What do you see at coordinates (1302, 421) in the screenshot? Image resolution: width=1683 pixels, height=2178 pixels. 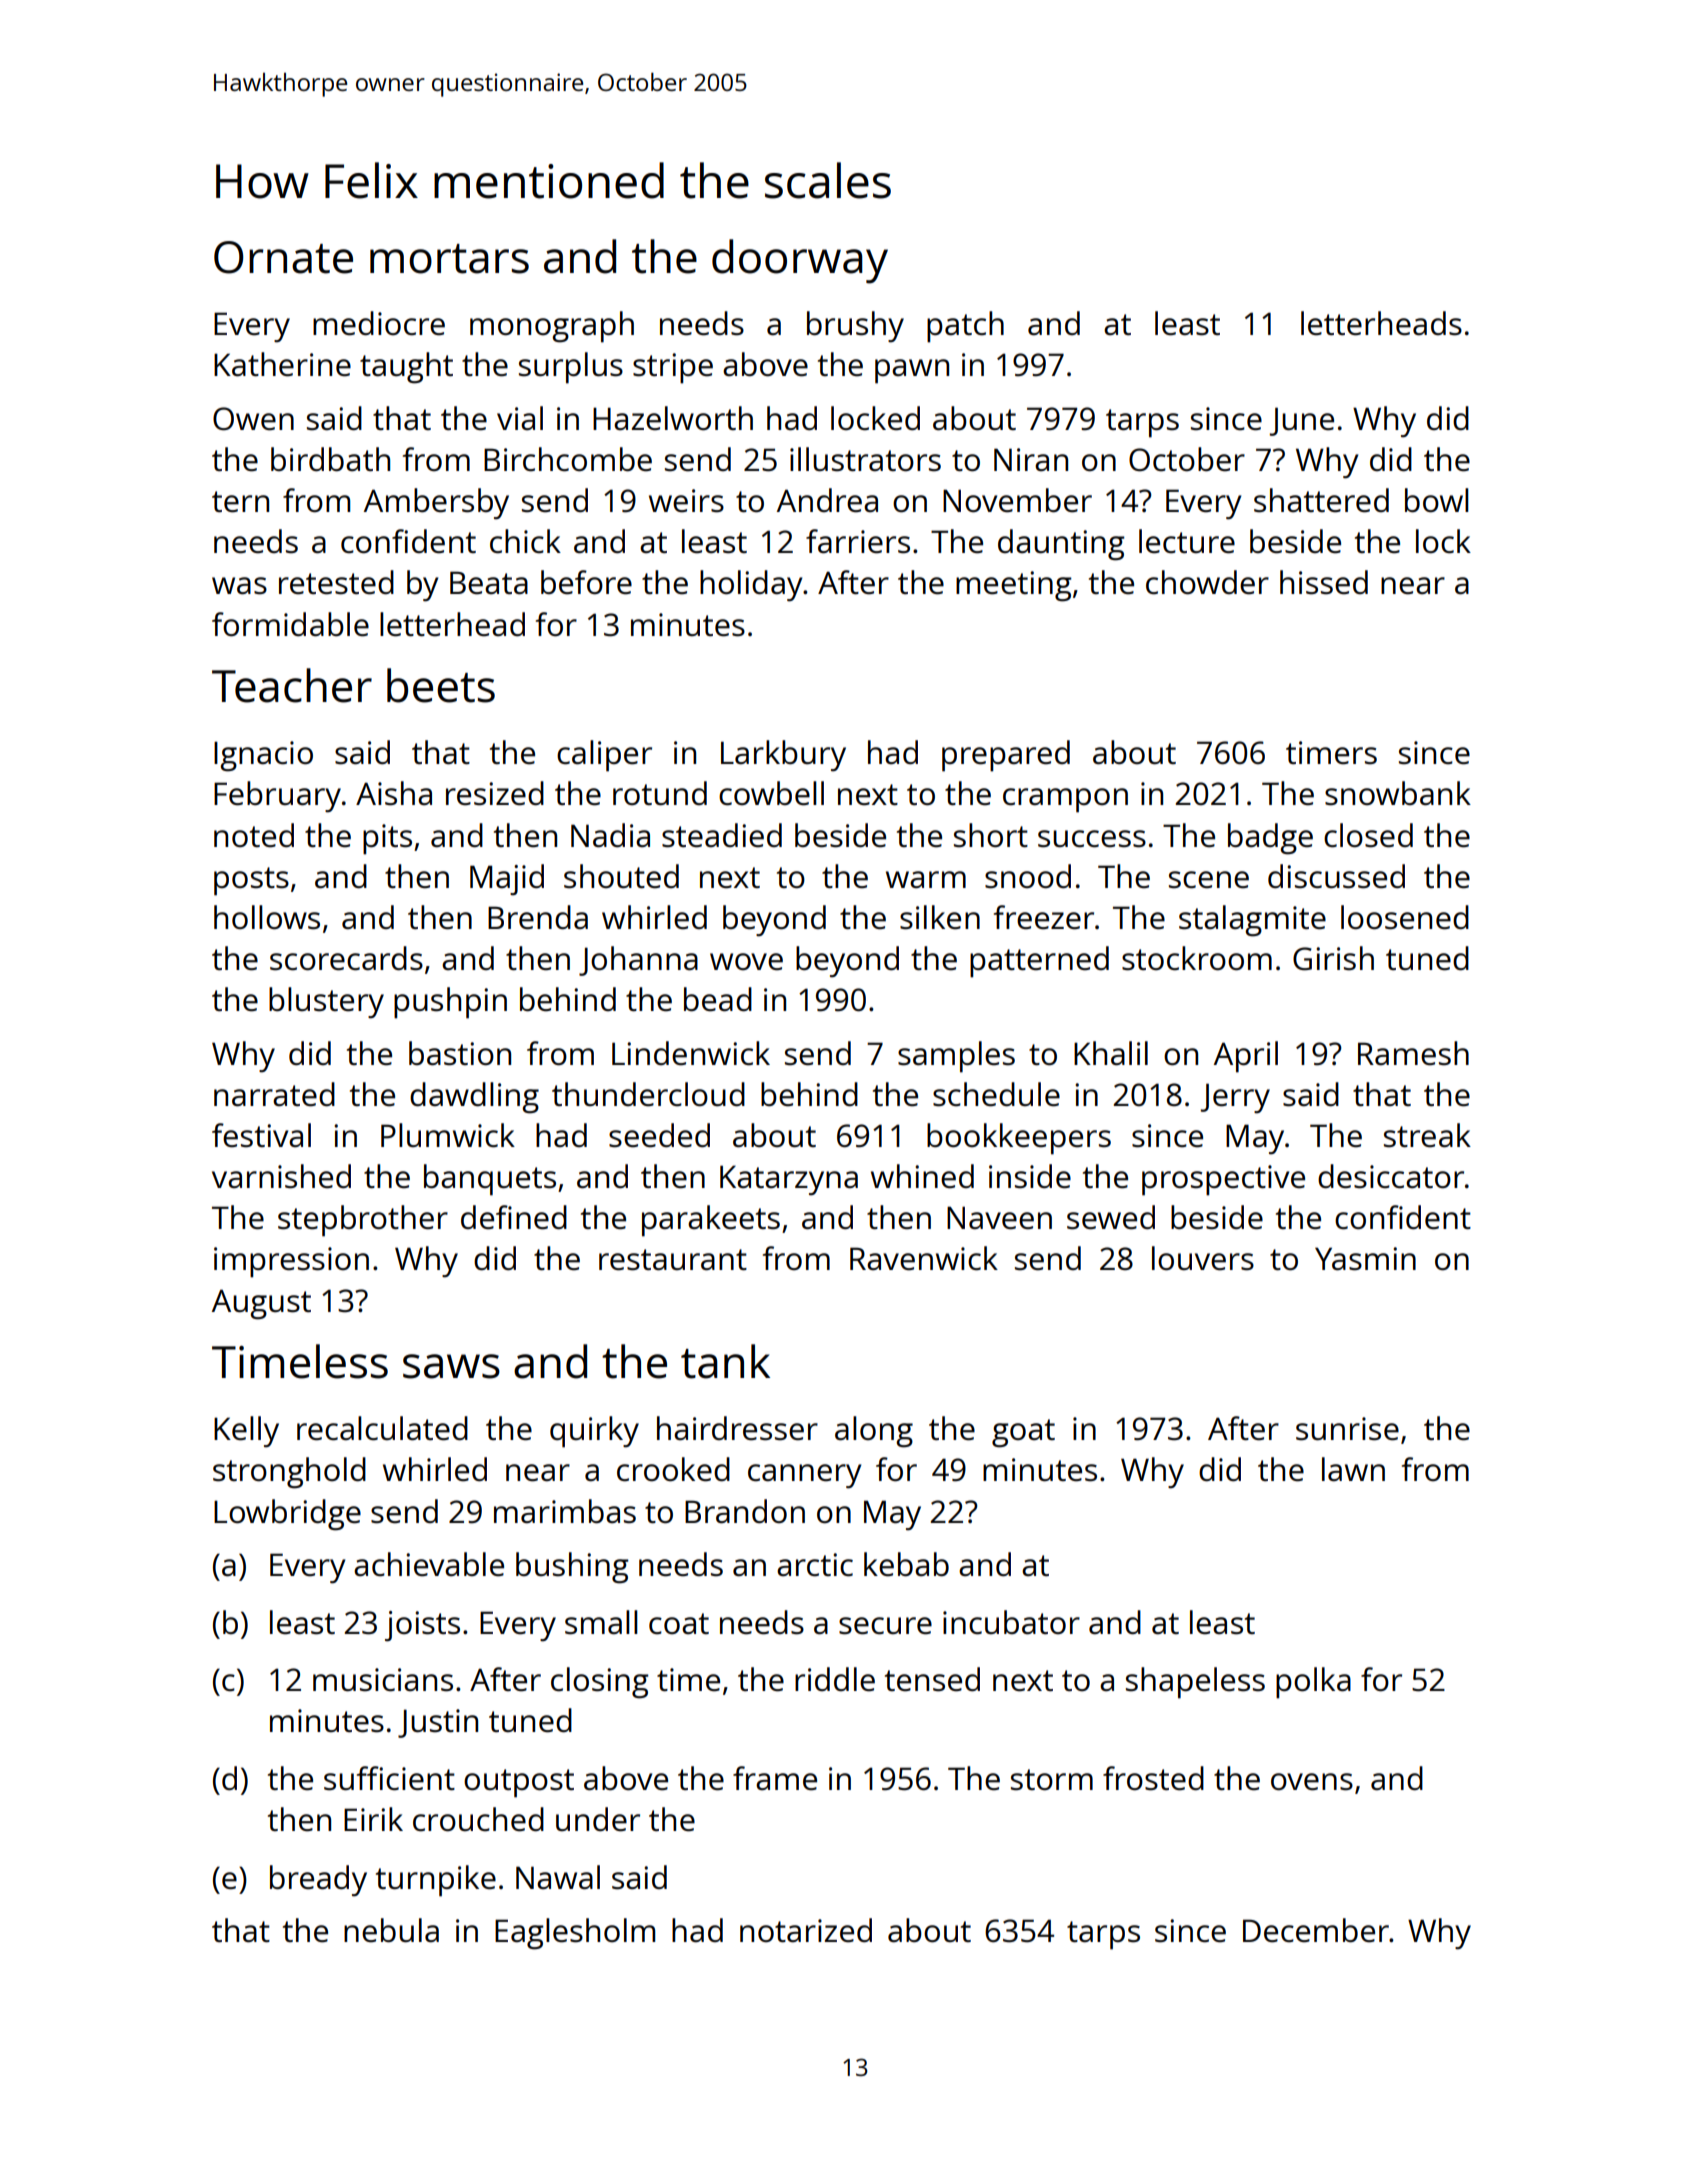 I see `June` at bounding box center [1302, 421].
